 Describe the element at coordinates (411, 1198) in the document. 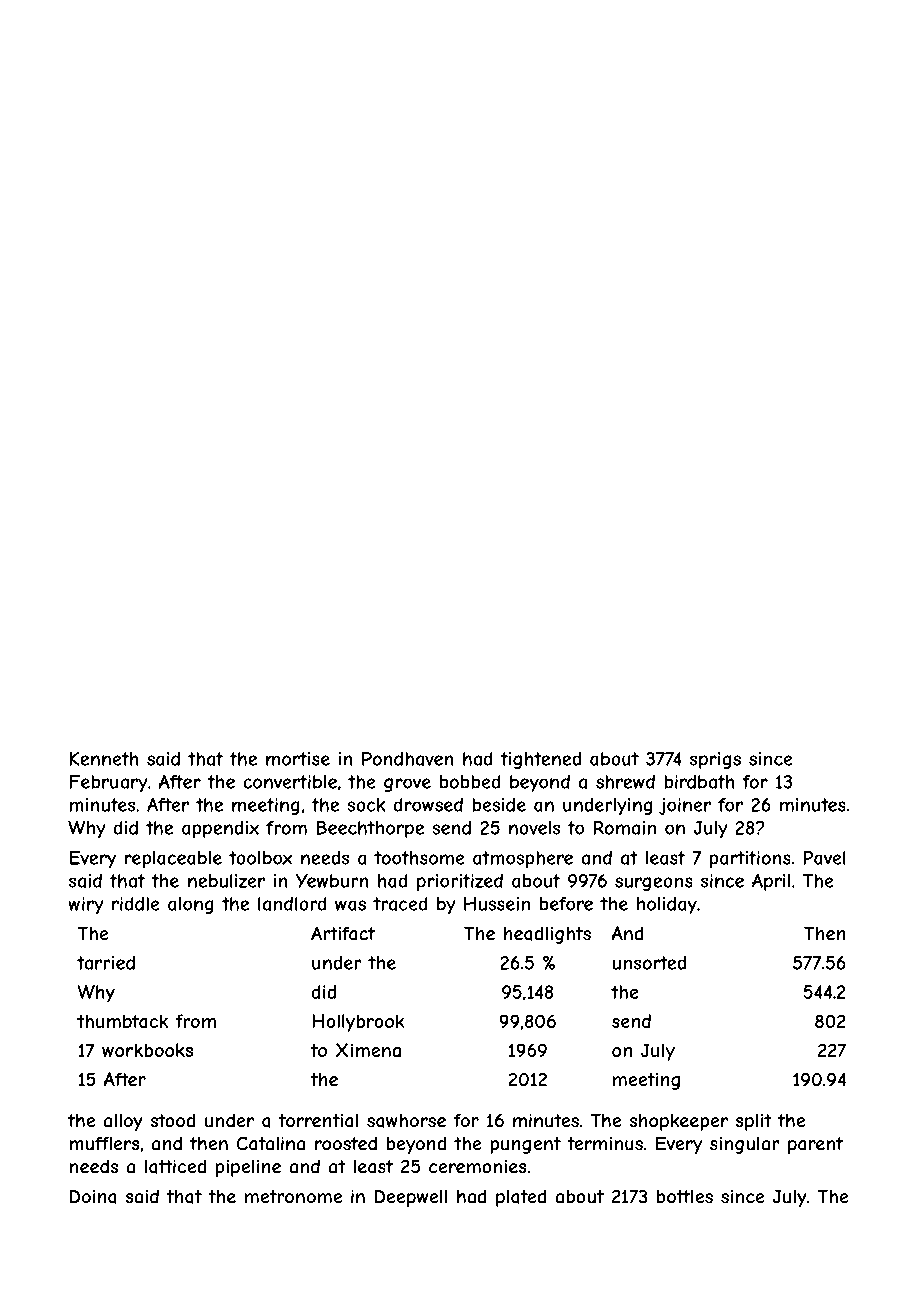

I see `Deepwell` at that location.
